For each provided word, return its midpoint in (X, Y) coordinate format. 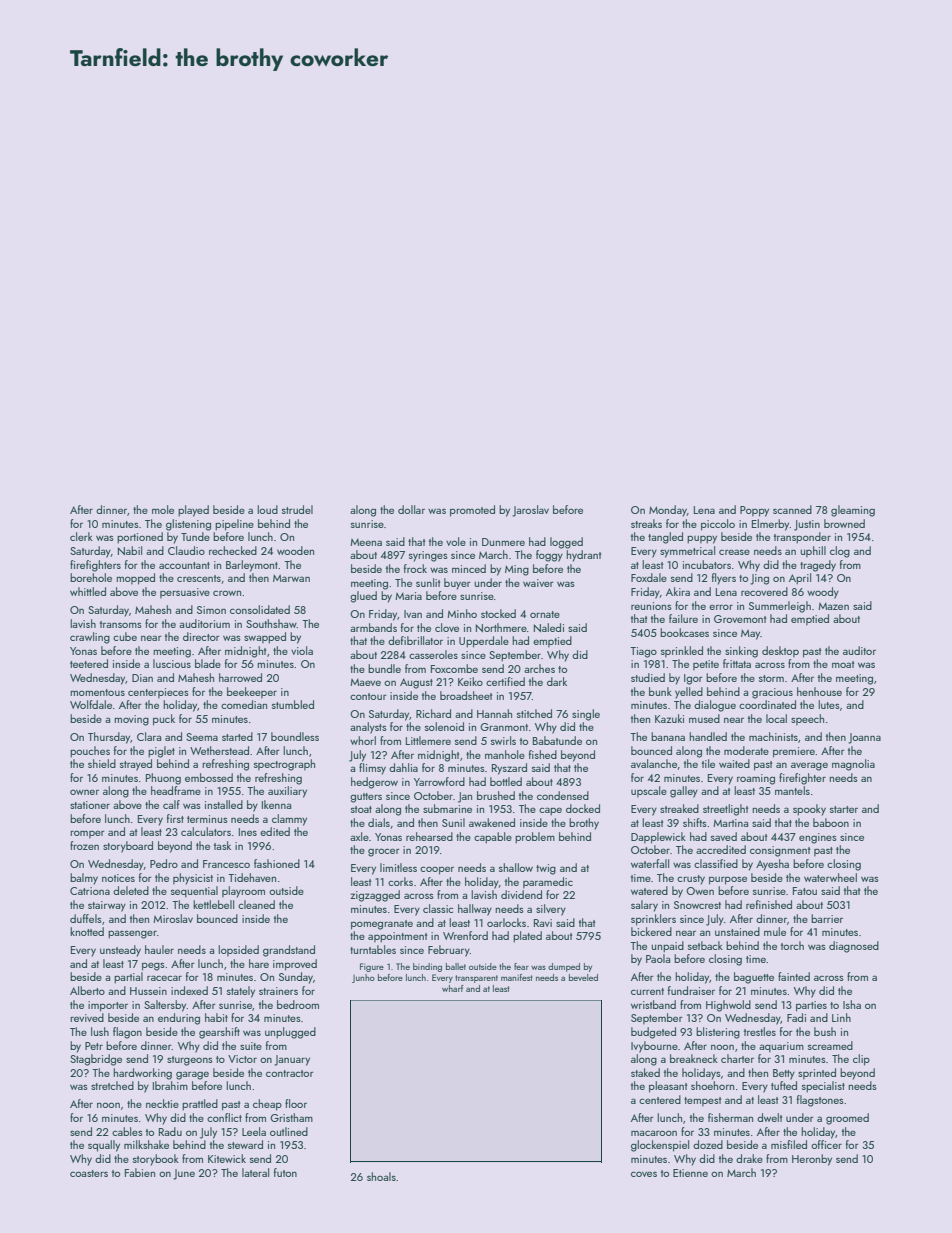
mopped (135, 579)
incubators (707, 564)
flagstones (820, 1101)
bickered (651, 931)
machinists (773, 736)
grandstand (289, 951)
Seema (202, 737)
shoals (381, 1176)
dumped (564, 967)
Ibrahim (170, 1085)
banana (668, 736)
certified (505, 681)
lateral (255, 1172)
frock (415, 568)
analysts (368, 728)
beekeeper (252, 692)
